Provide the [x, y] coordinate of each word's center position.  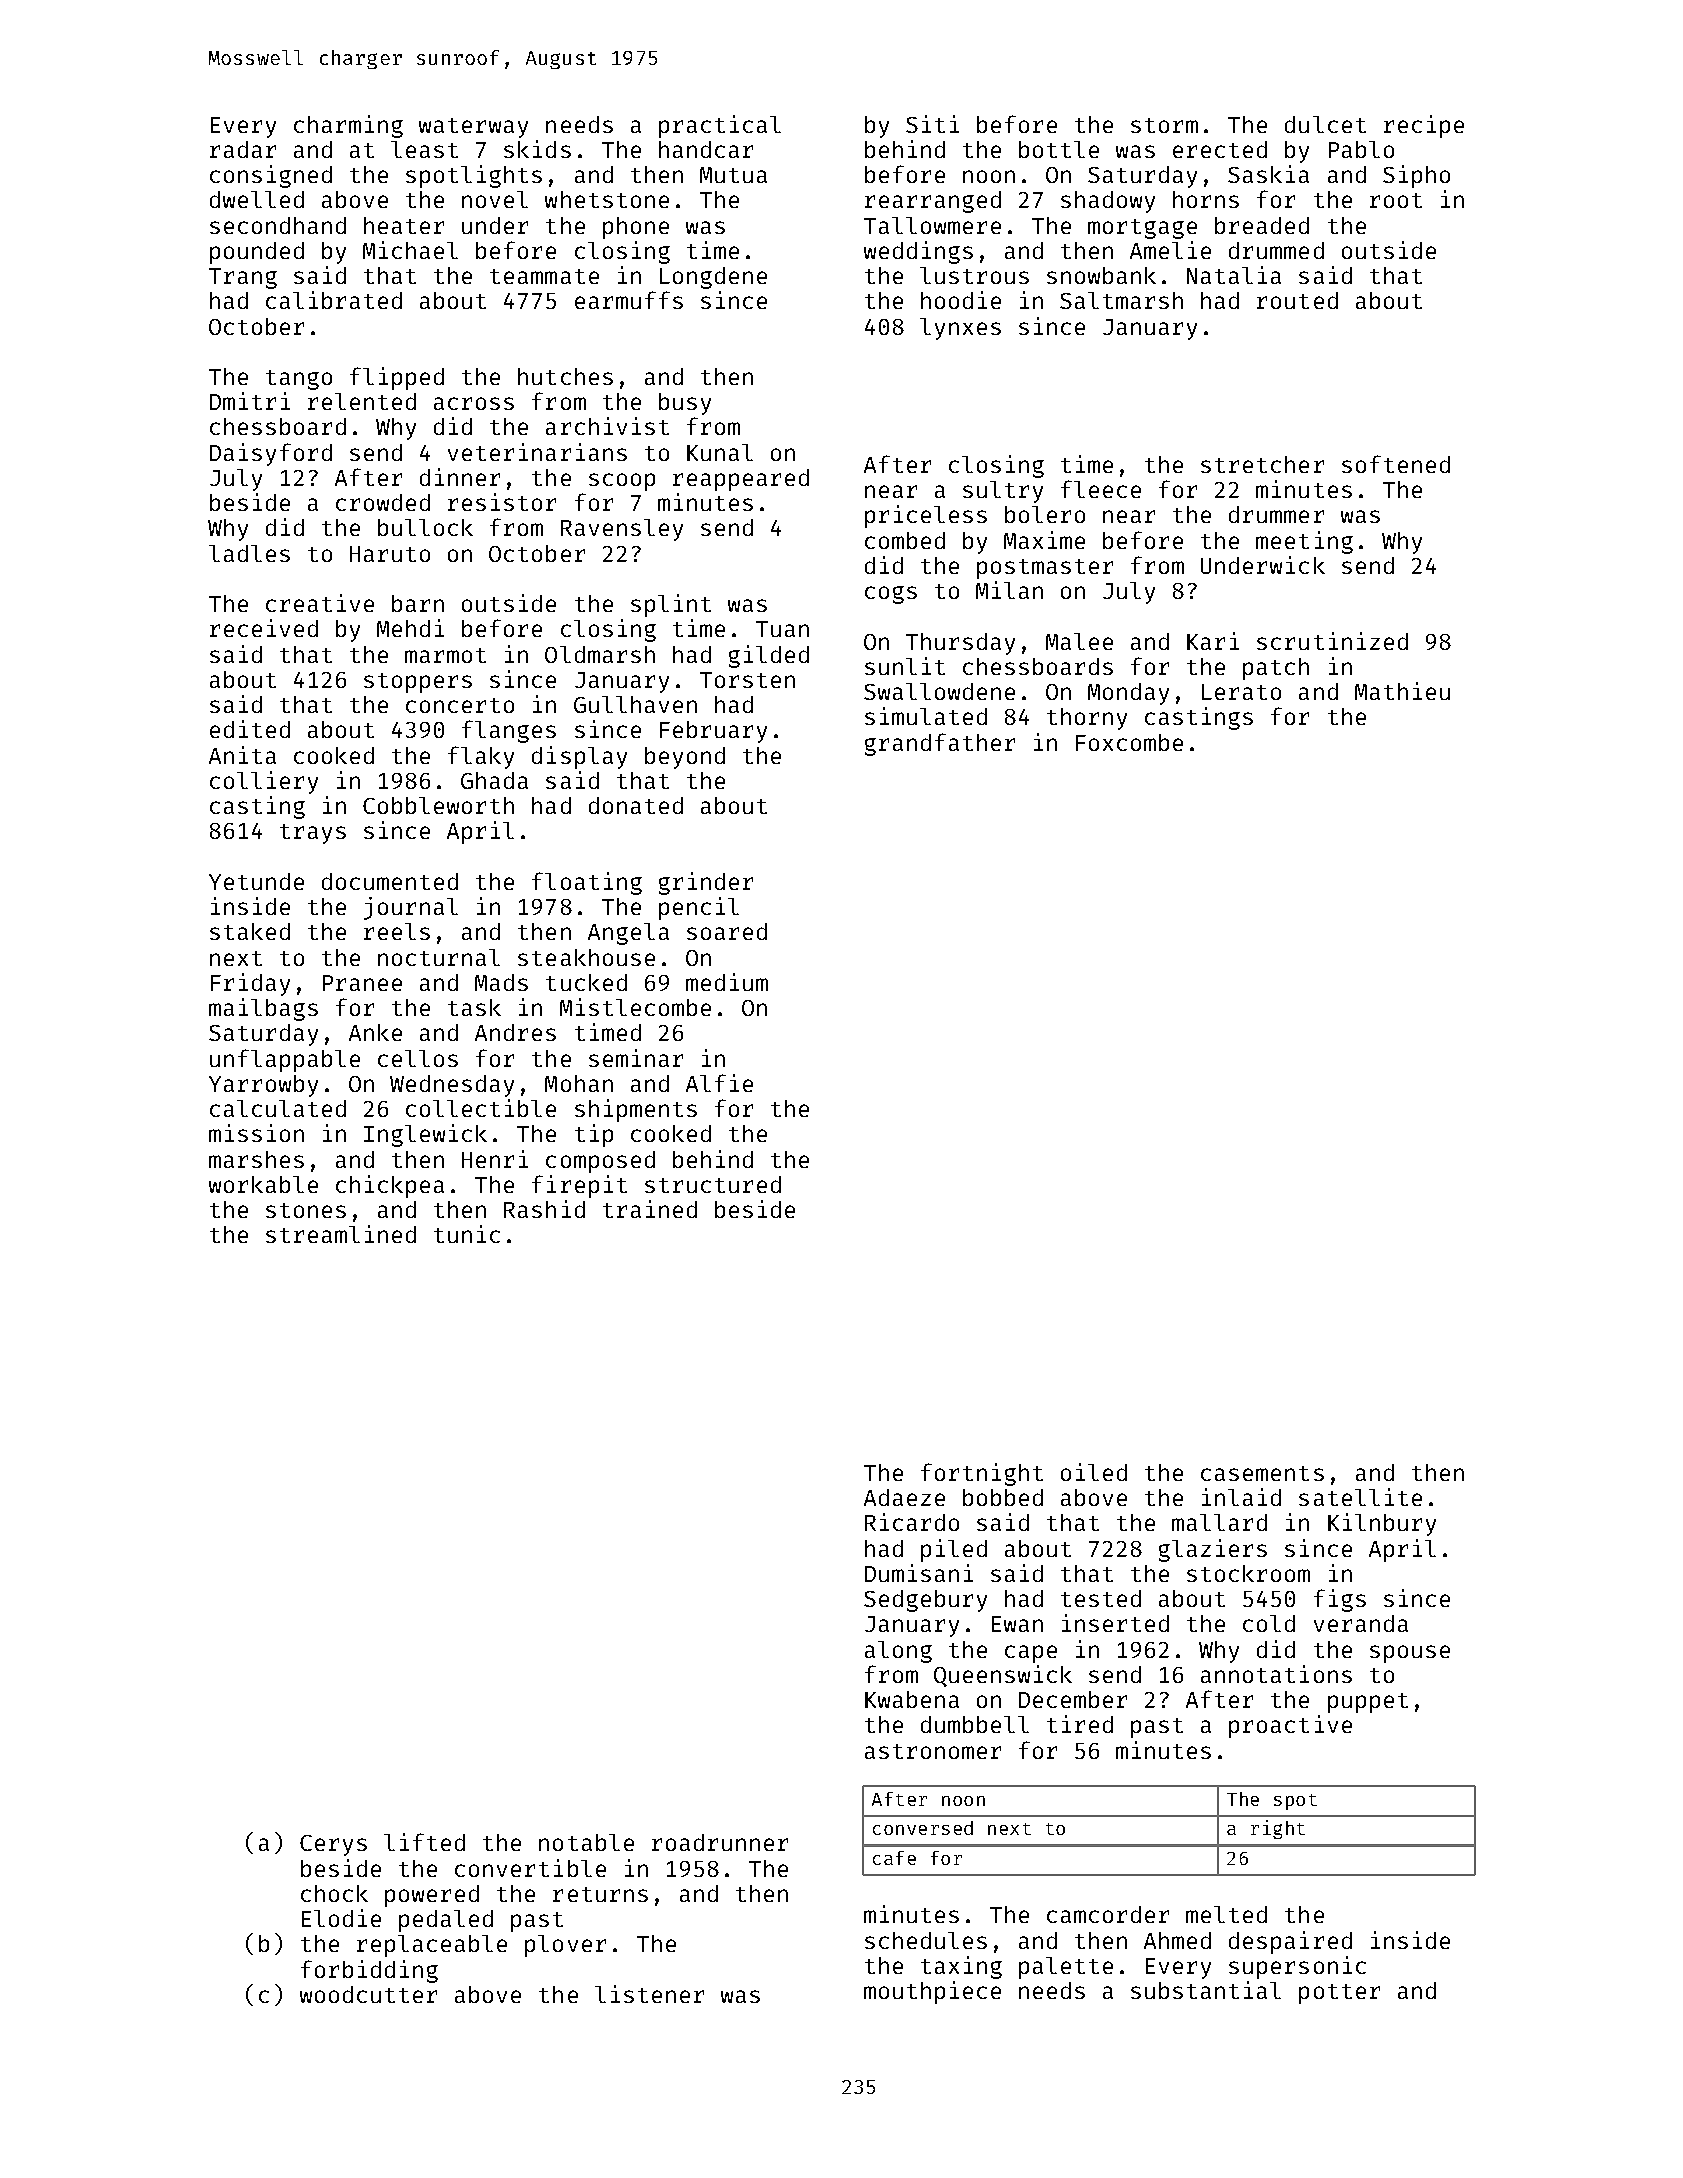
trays [313, 834]
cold [1269, 1623]
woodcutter [368, 1994]
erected [1220, 149]
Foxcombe [1129, 742]
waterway [473, 128]
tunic [467, 1234]
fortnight [982, 1474]
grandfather [940, 744]
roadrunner [720, 1842]
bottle [1059, 149]
